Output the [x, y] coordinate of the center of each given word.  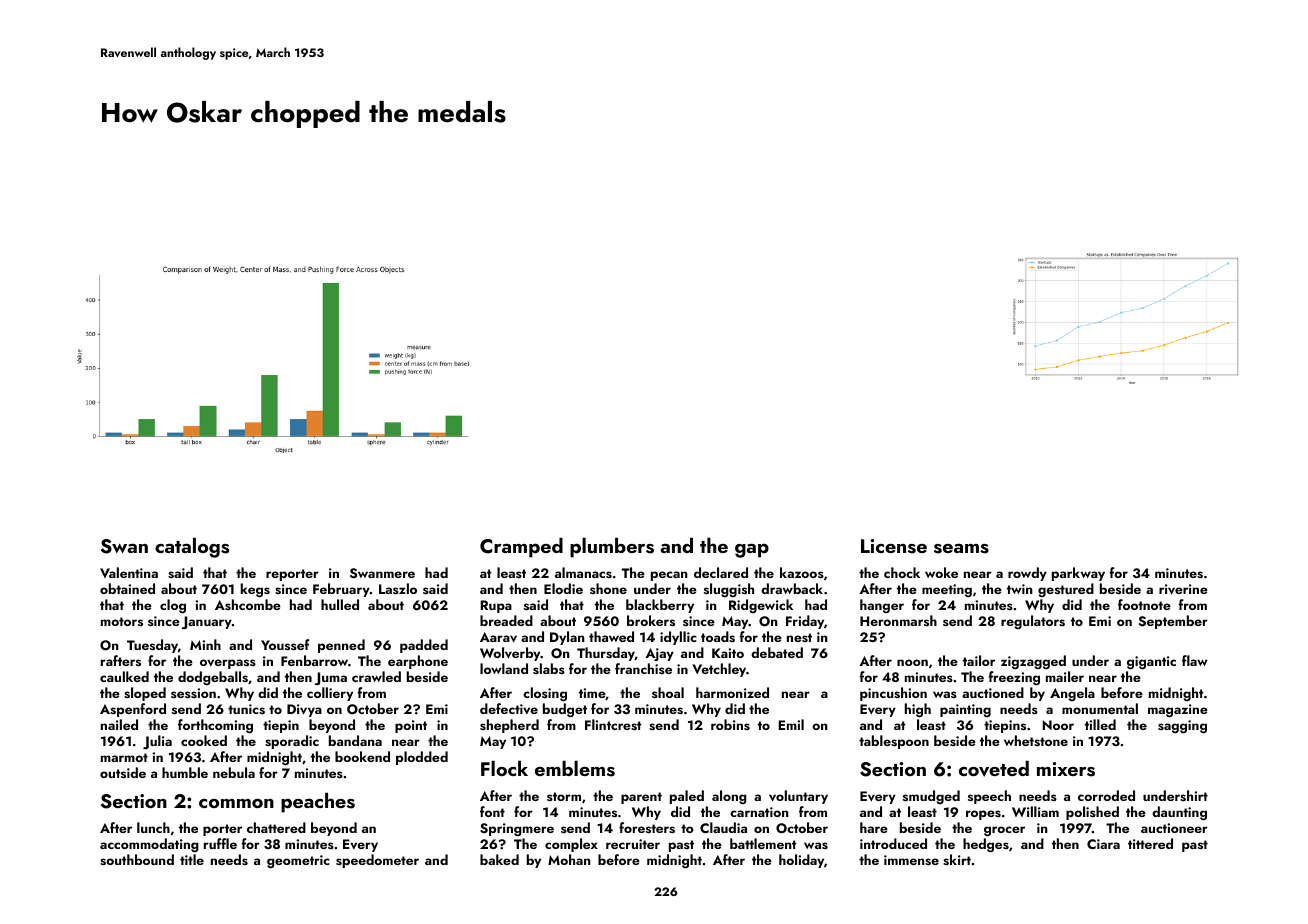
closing [545, 694]
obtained [127, 588]
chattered [276, 827]
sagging [1182, 726]
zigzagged [1033, 662]
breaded [506, 620]
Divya [304, 710]
